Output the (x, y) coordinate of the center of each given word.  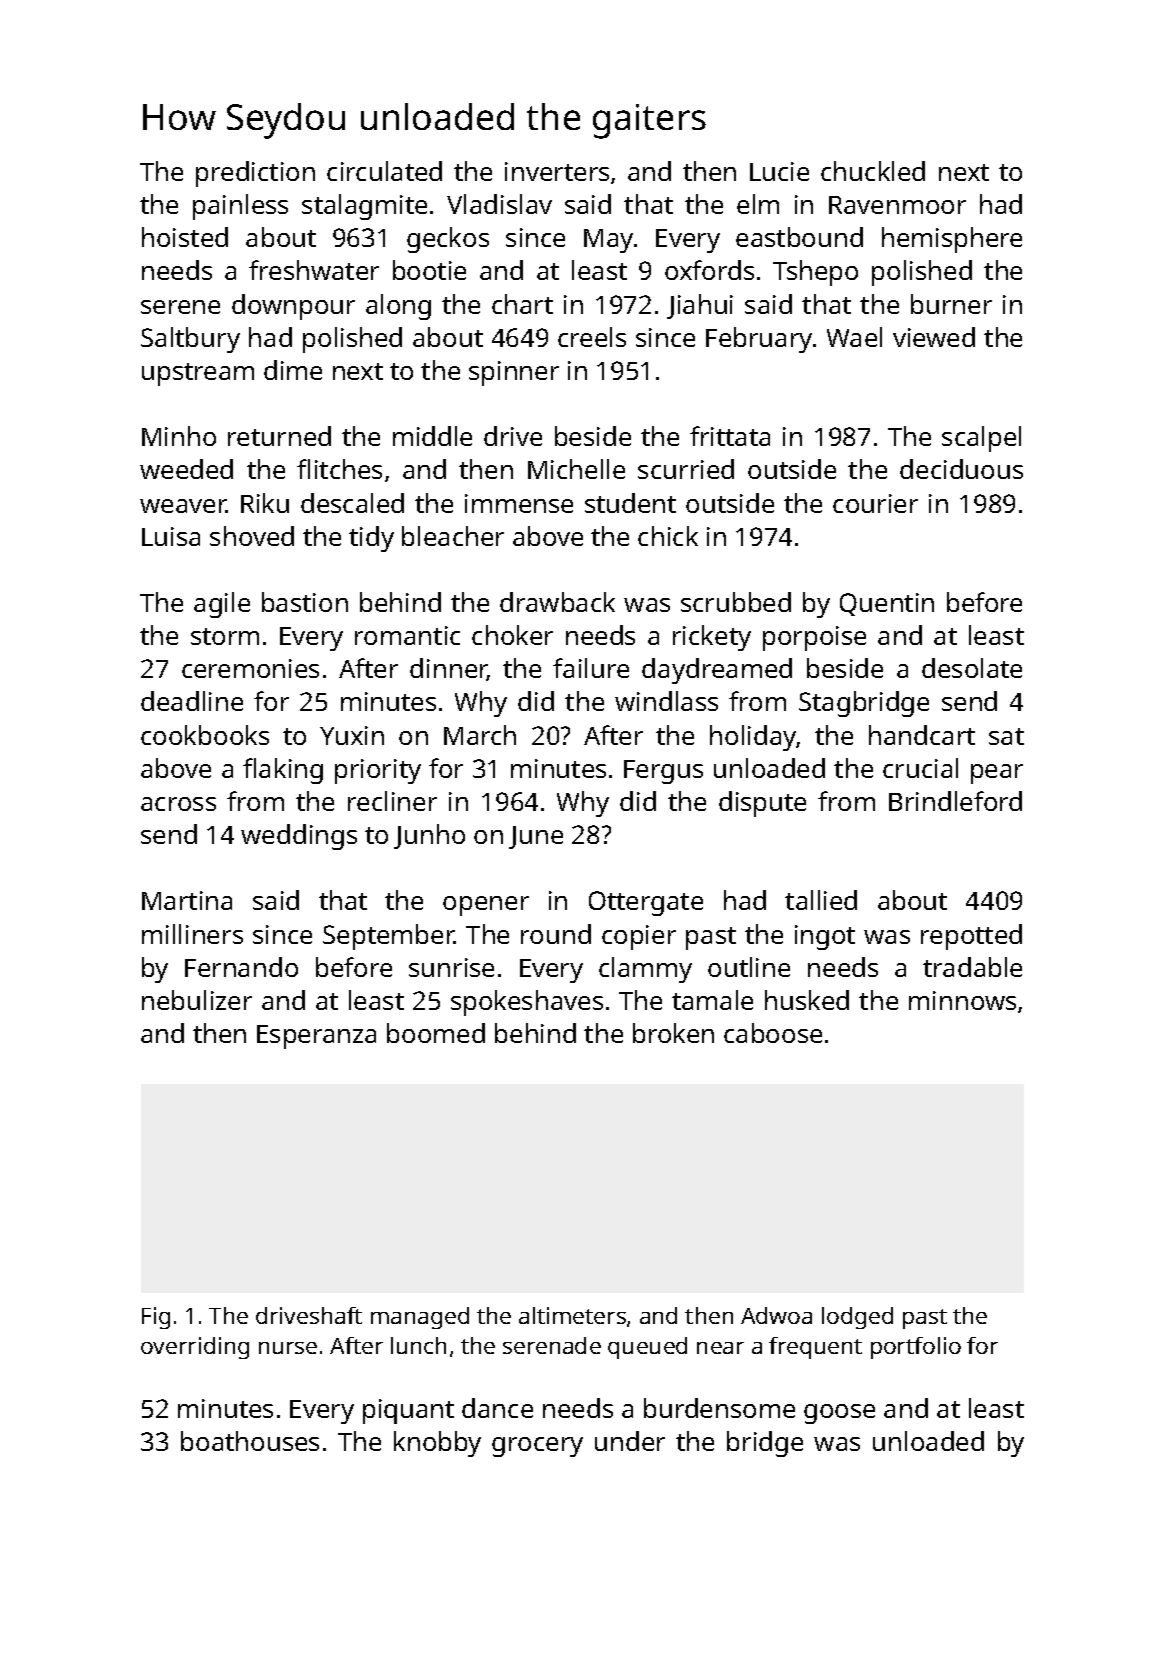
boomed (436, 1033)
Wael (854, 337)
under (630, 1441)
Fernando (241, 967)
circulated (384, 171)
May (608, 241)
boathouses (250, 1441)
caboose (773, 1033)
